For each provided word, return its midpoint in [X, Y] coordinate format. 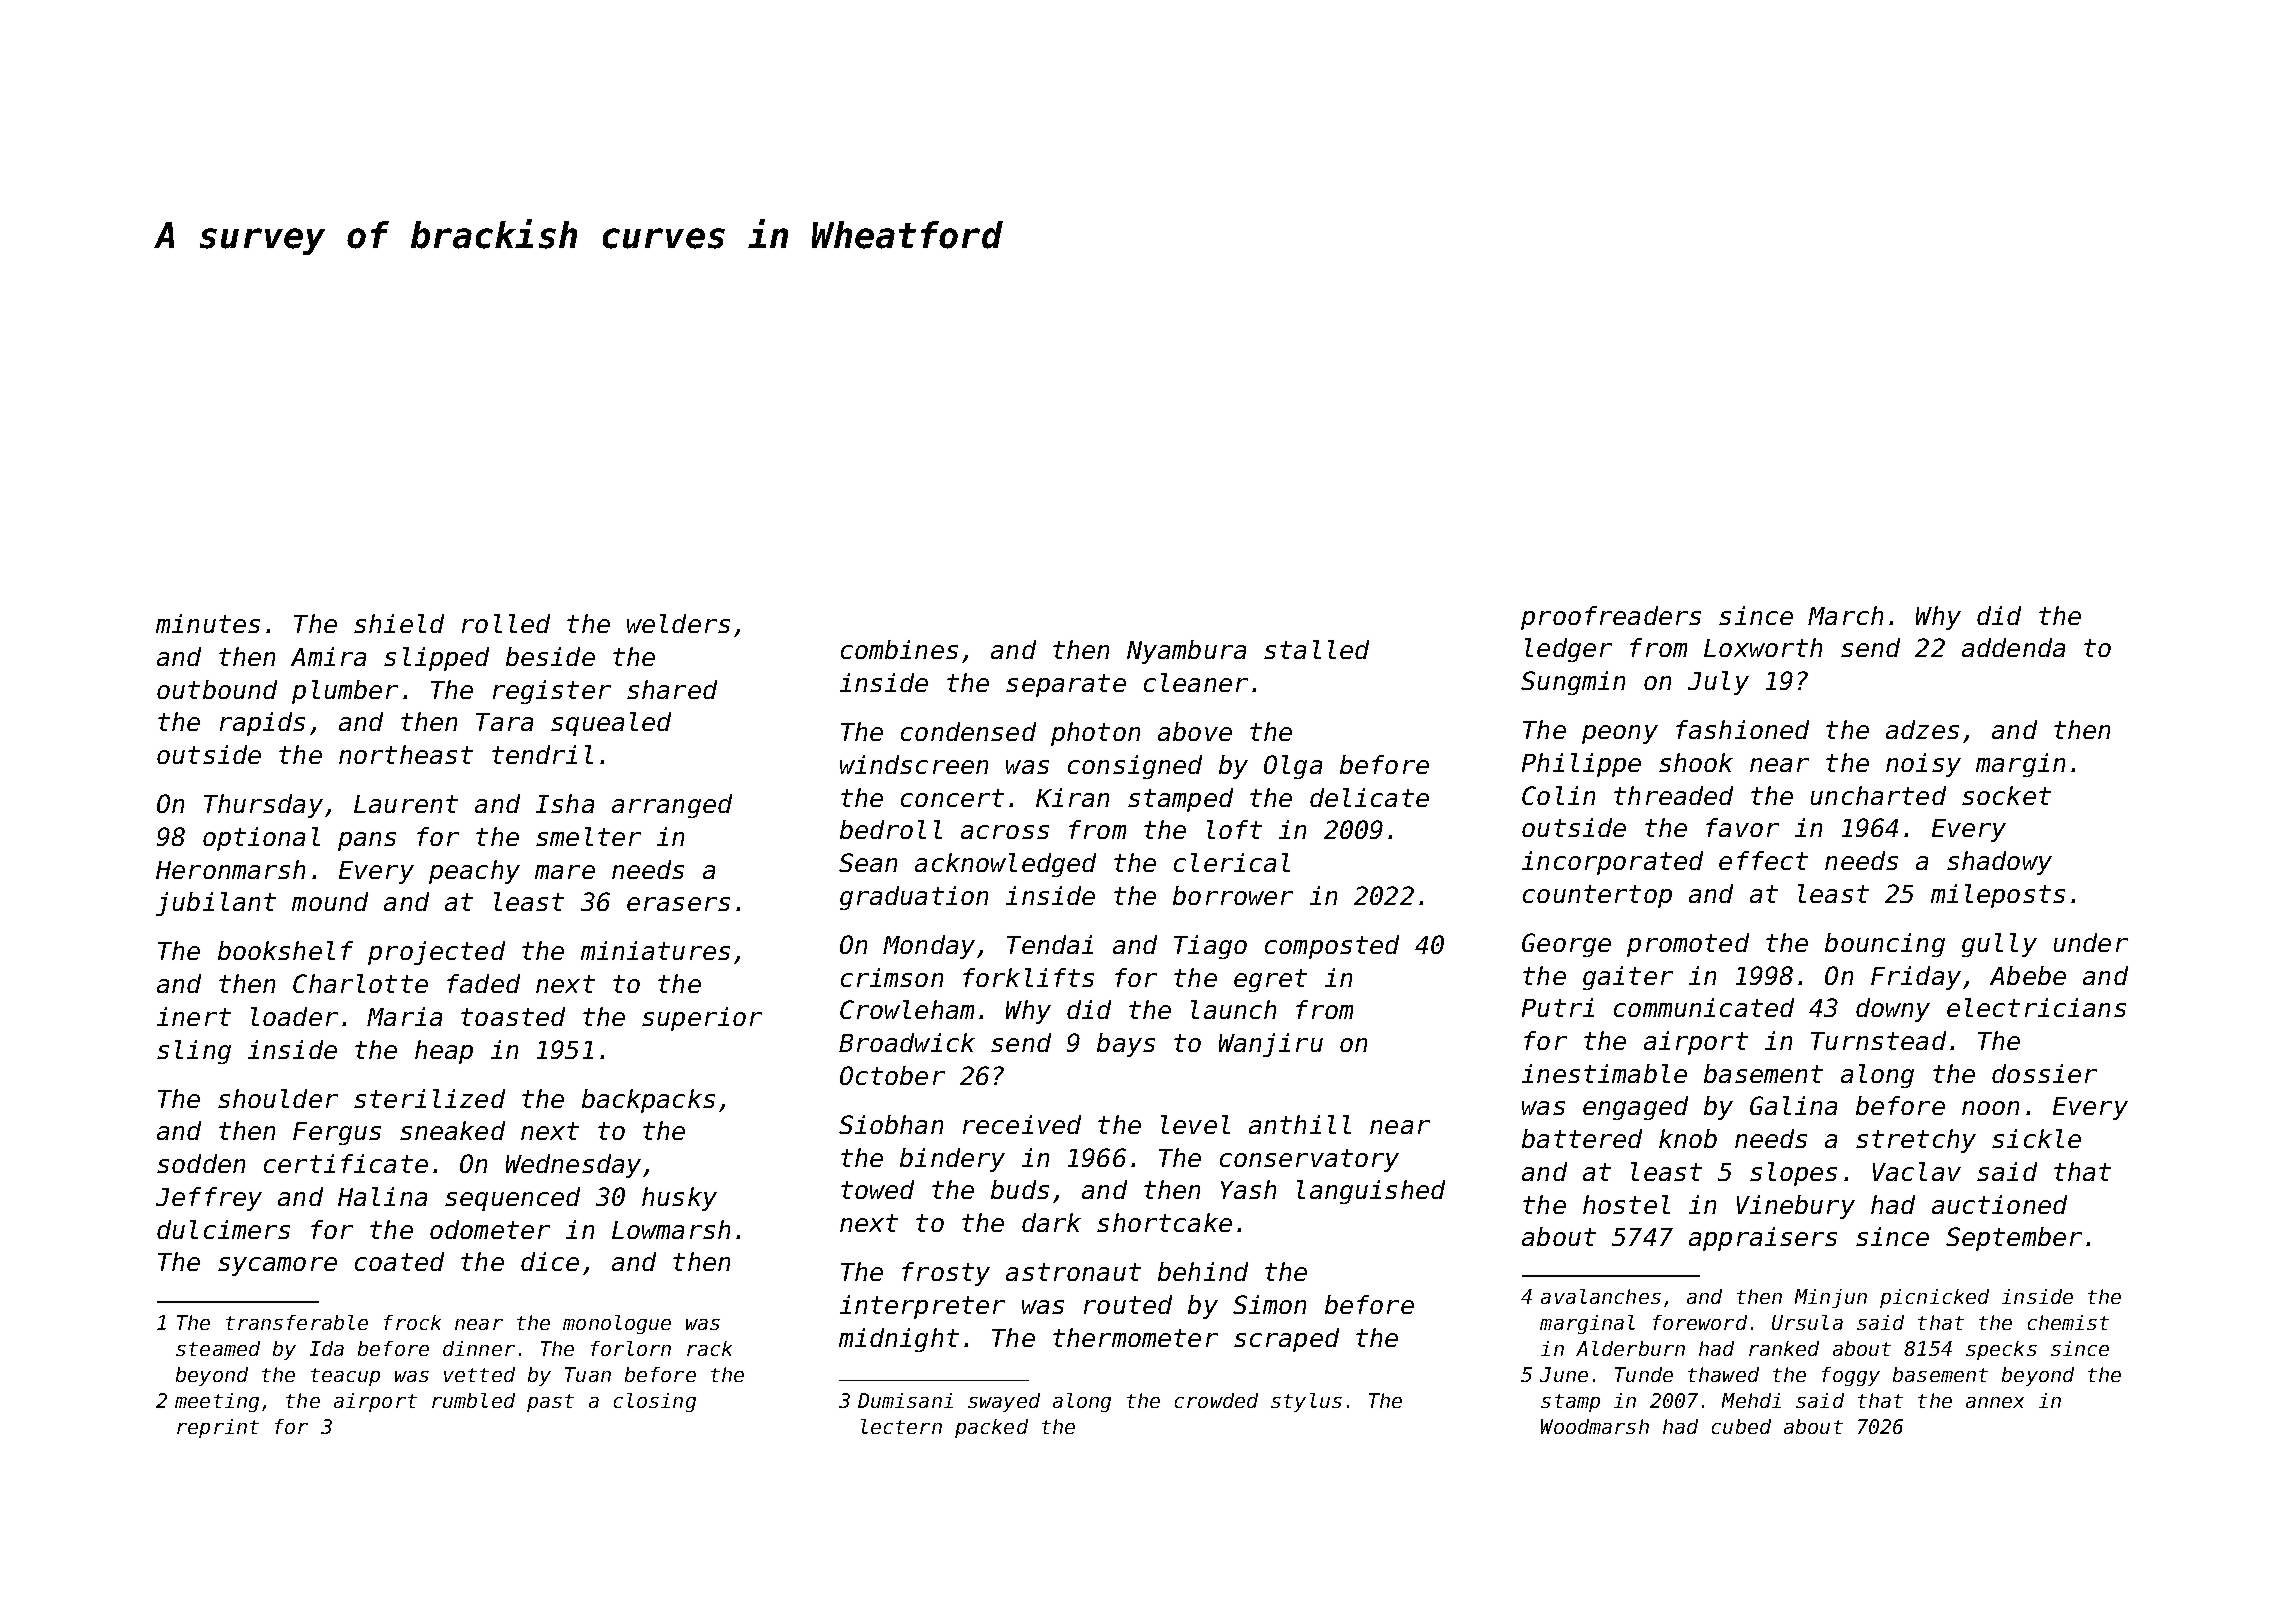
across [1005, 832]
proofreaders [1611, 618]
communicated [1704, 1007]
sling [194, 1052]
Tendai [1050, 944]
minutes [208, 623]
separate [1066, 685]
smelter [588, 836]
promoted [1688, 945]
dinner [479, 1348]
